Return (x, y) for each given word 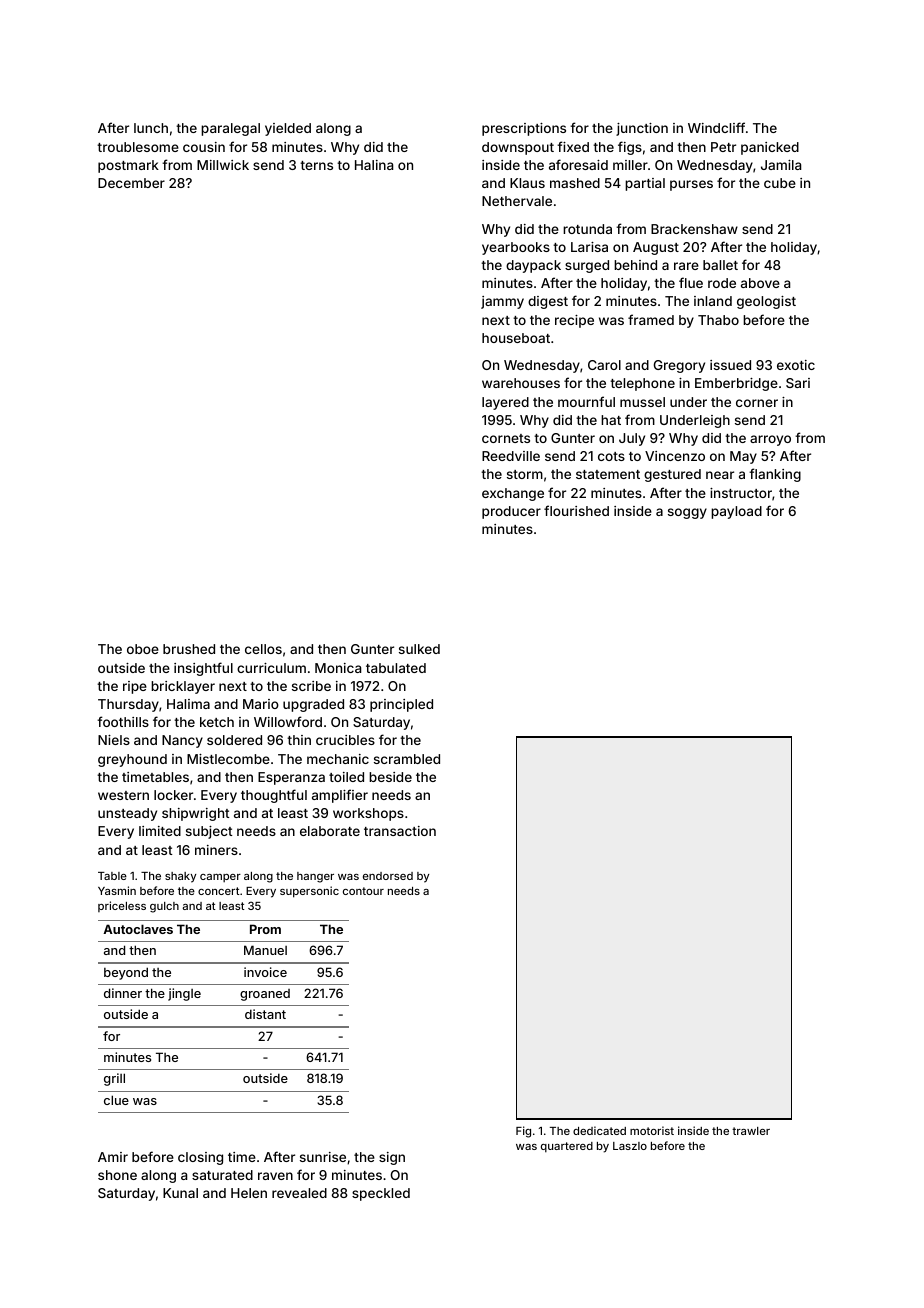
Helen (249, 1193)
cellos (263, 649)
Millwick (223, 165)
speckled (381, 1194)
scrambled (407, 759)
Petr (723, 147)
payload (736, 512)
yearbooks (516, 248)
